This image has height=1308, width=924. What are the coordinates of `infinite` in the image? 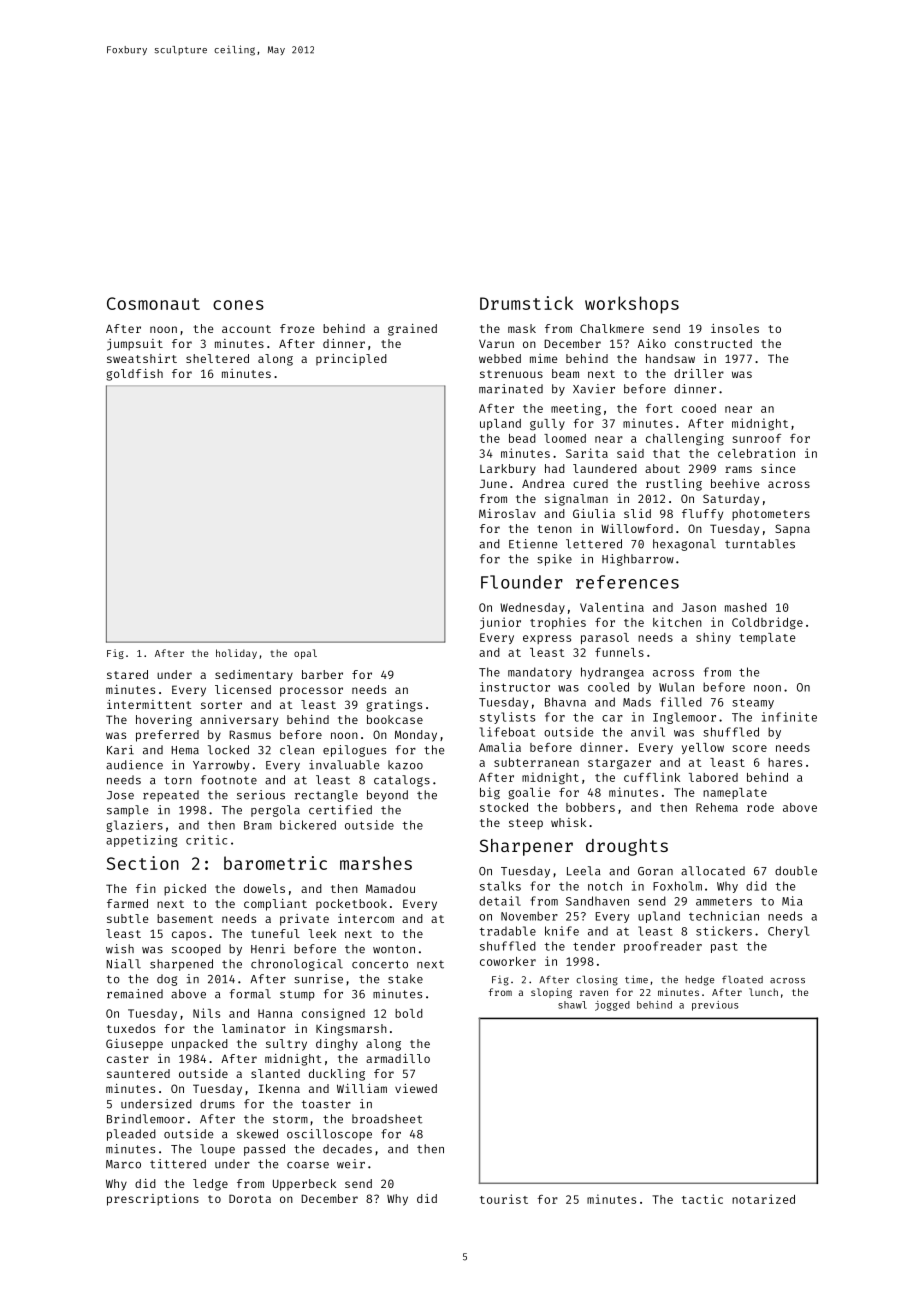 It's located at (789, 717).
